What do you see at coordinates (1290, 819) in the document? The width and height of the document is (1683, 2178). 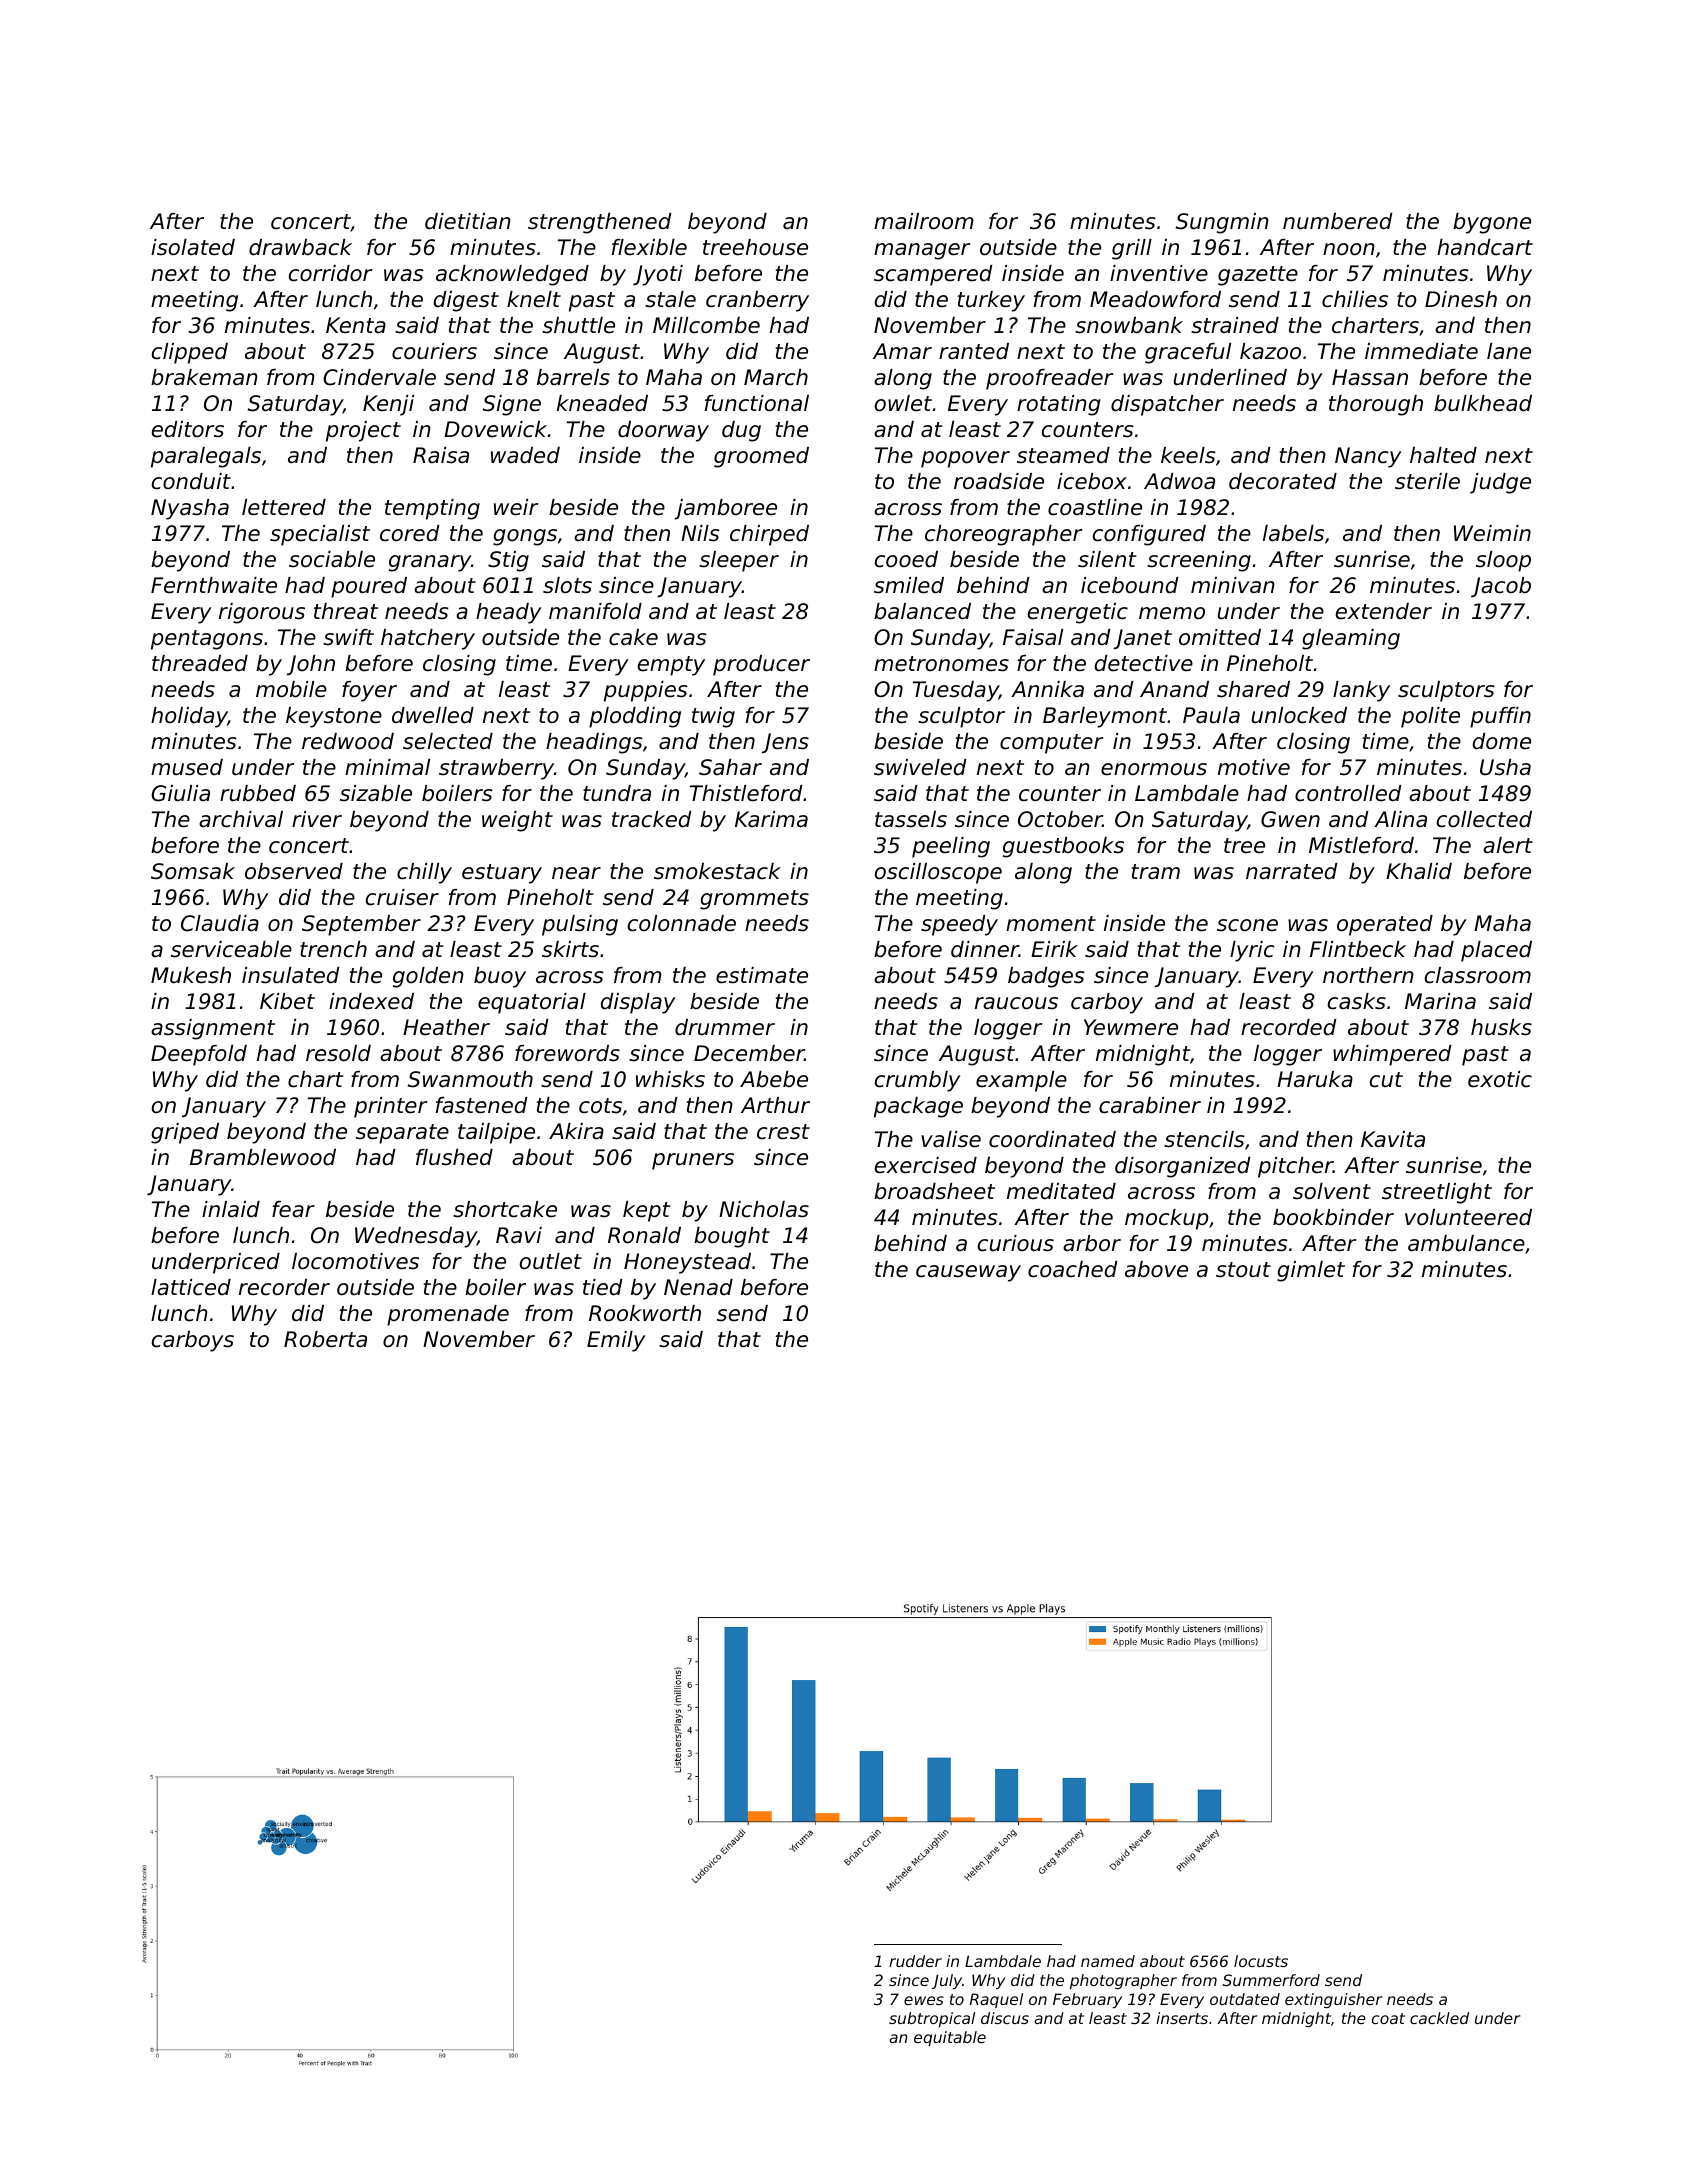 I see `Gwen` at bounding box center [1290, 819].
